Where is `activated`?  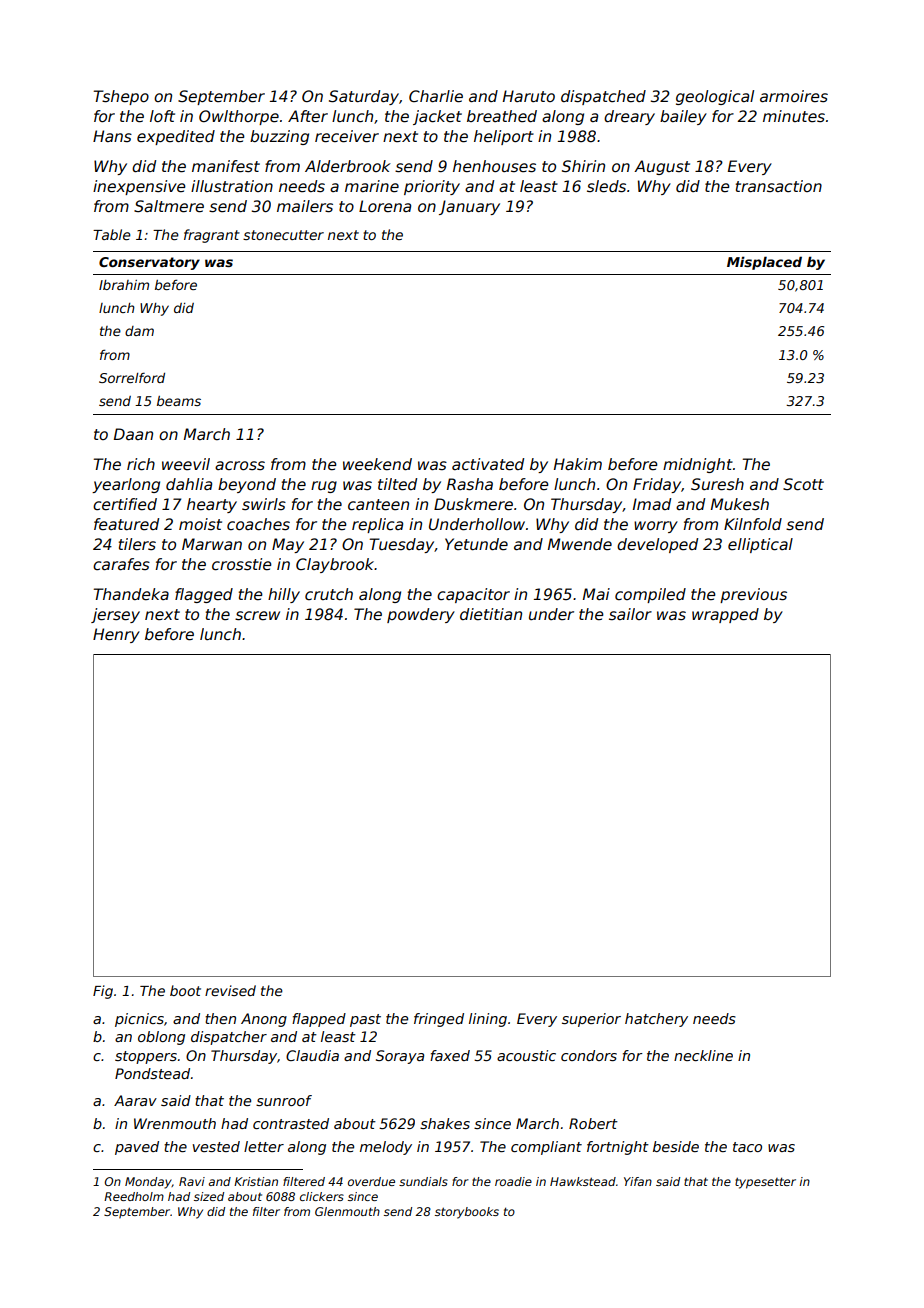 activated is located at coordinates (488, 464).
